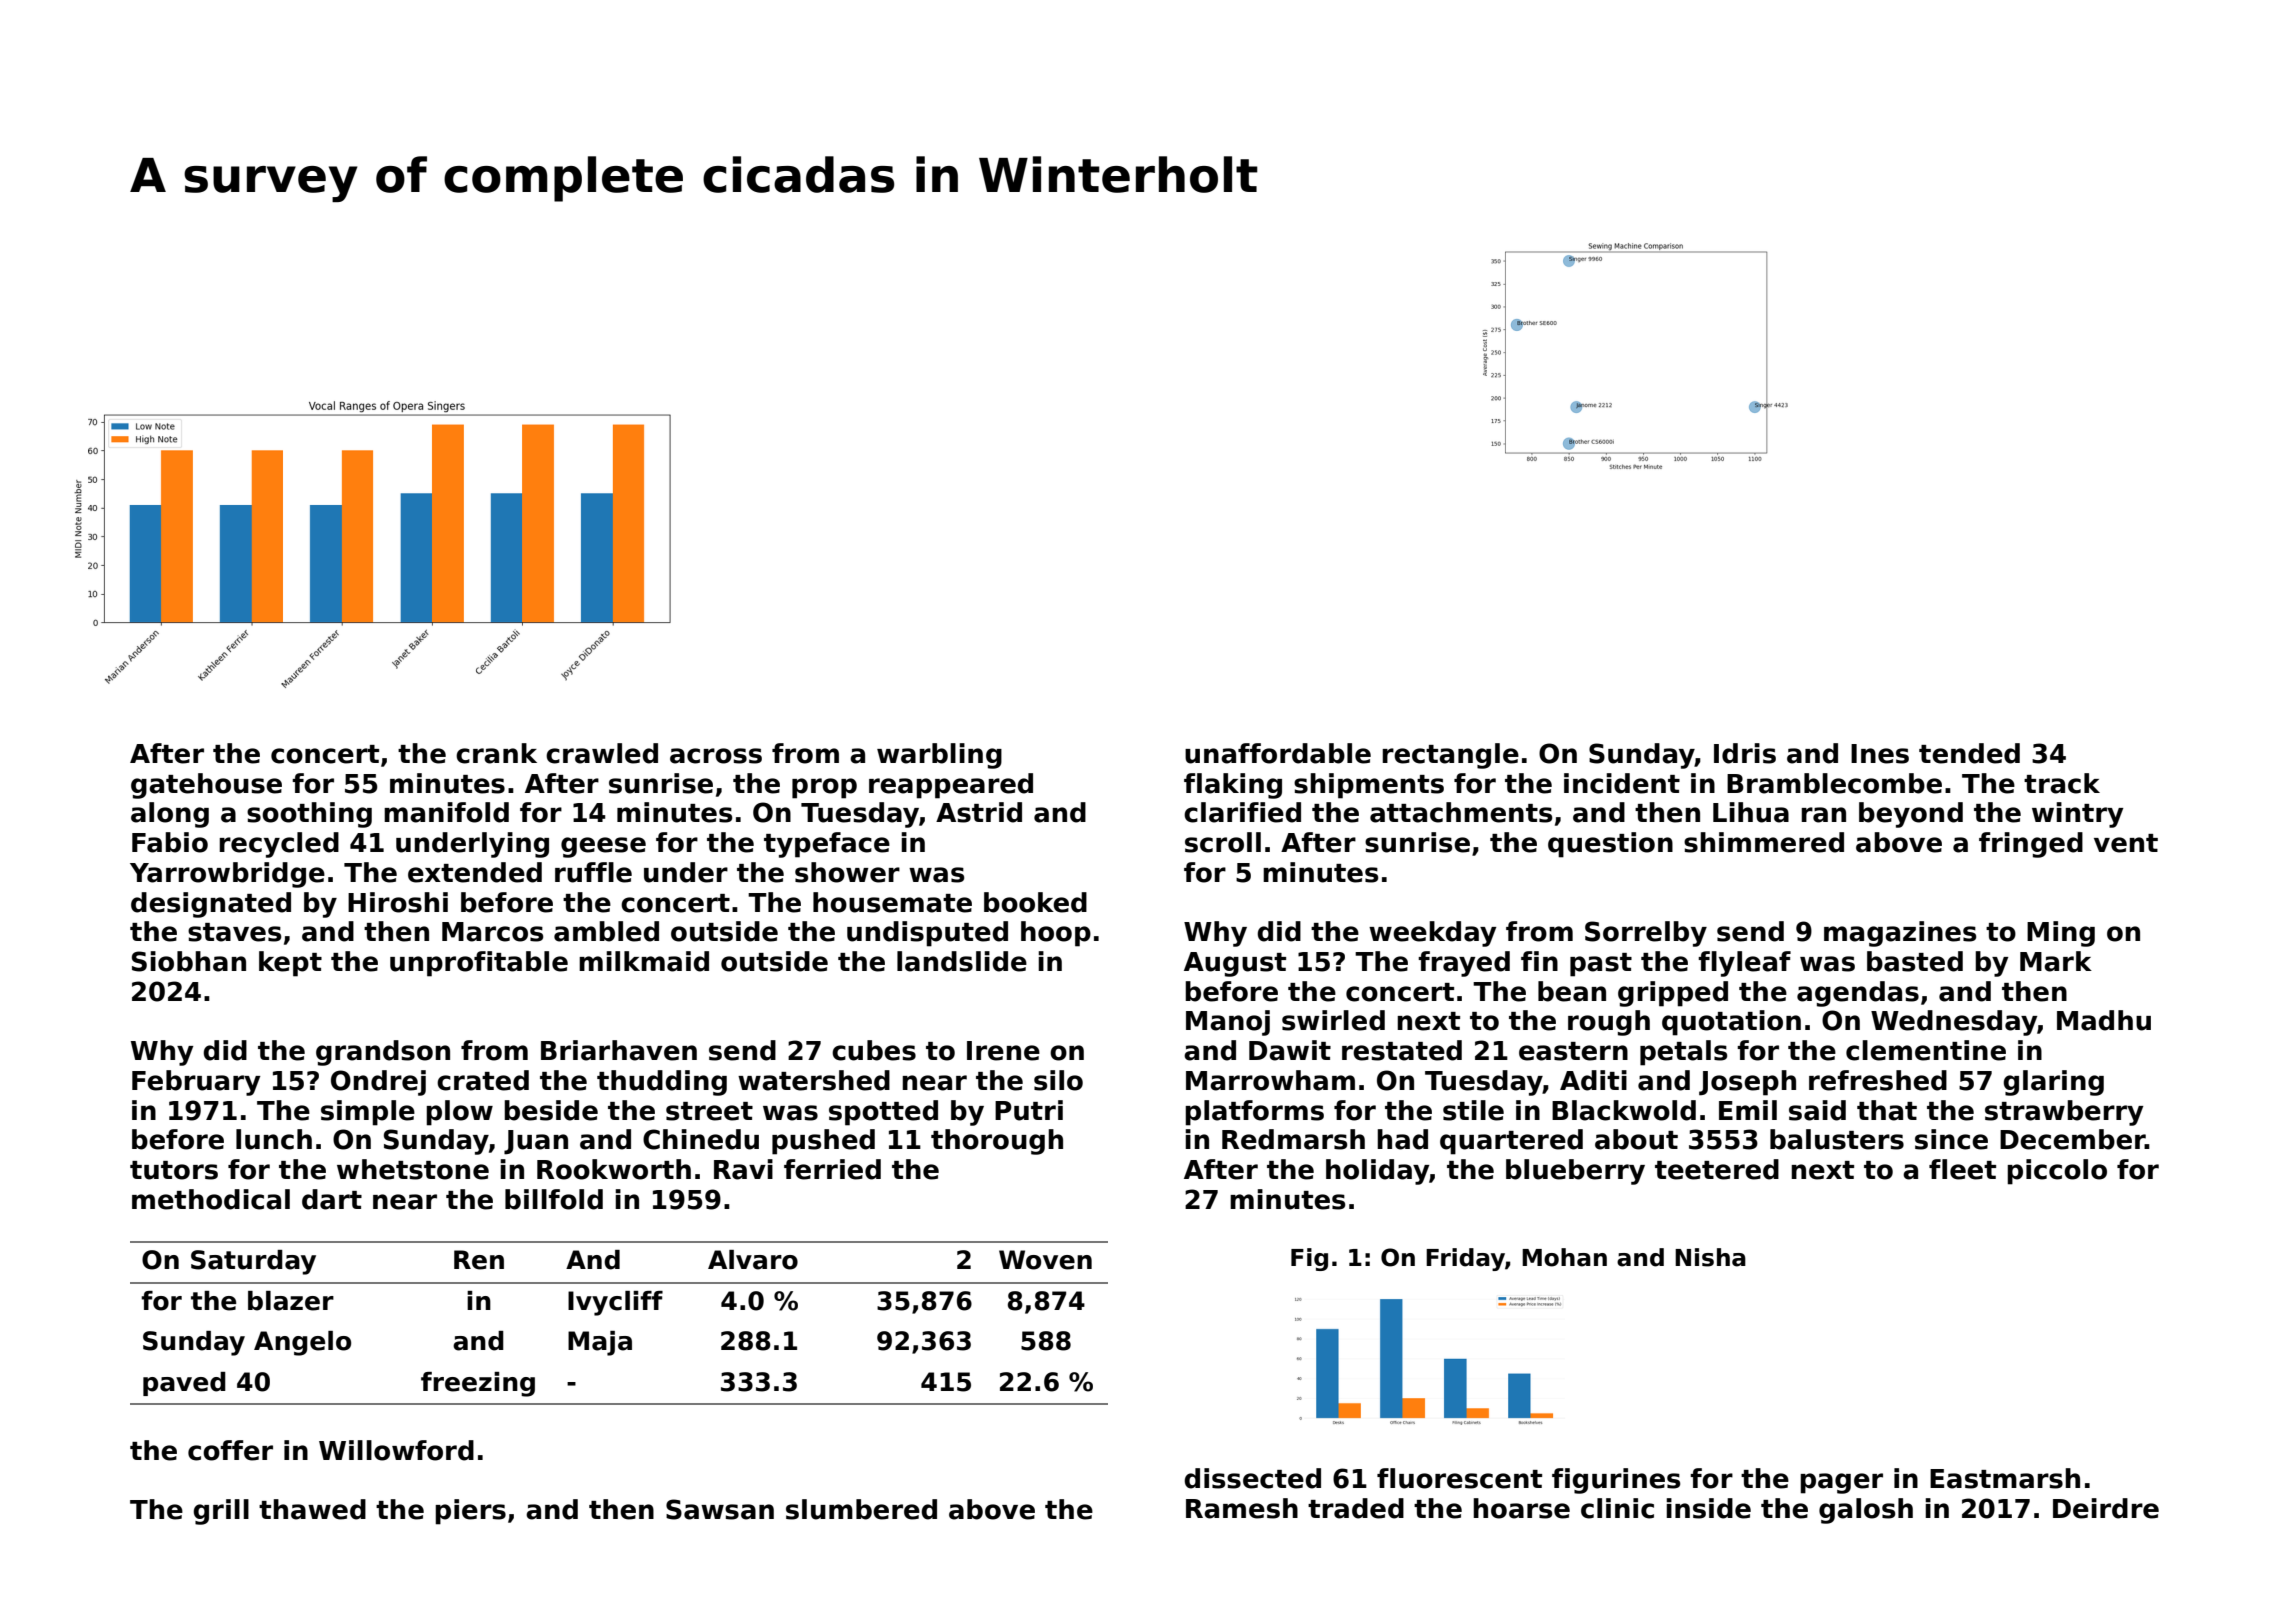 The image size is (2292, 1620). I want to click on Irene, so click(1003, 1051).
